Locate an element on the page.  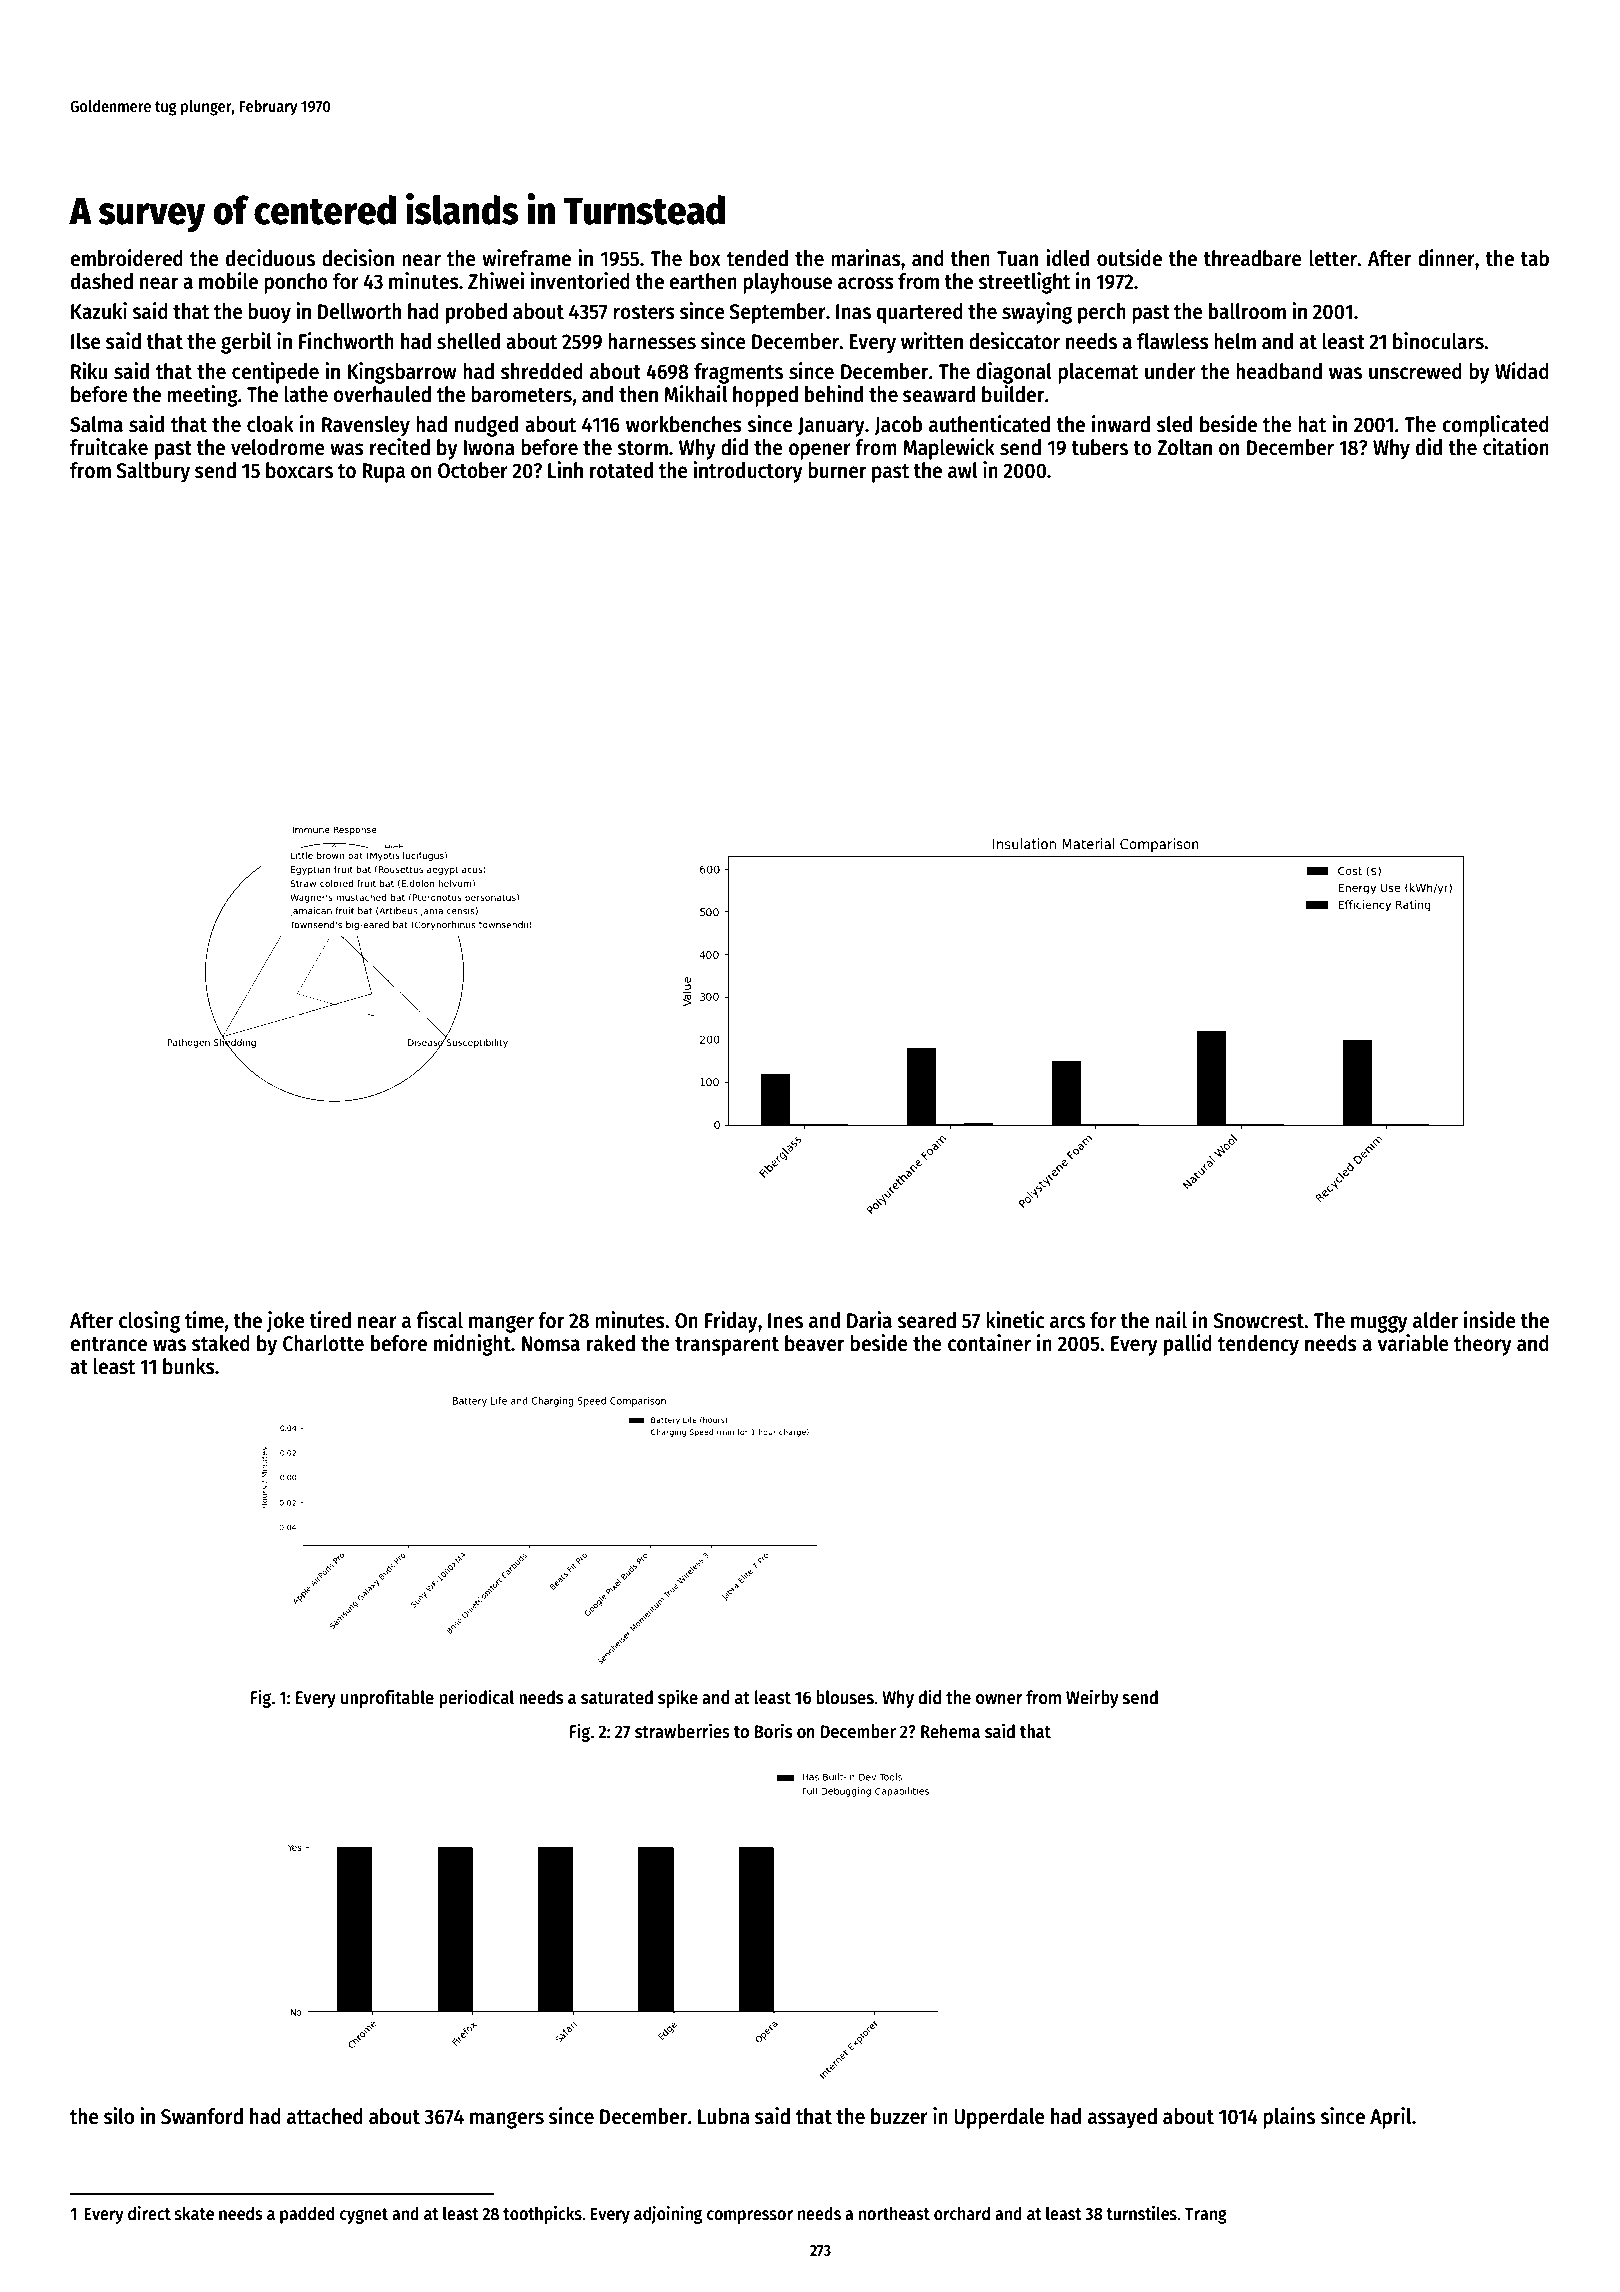
cygnet is located at coordinates (364, 2216).
